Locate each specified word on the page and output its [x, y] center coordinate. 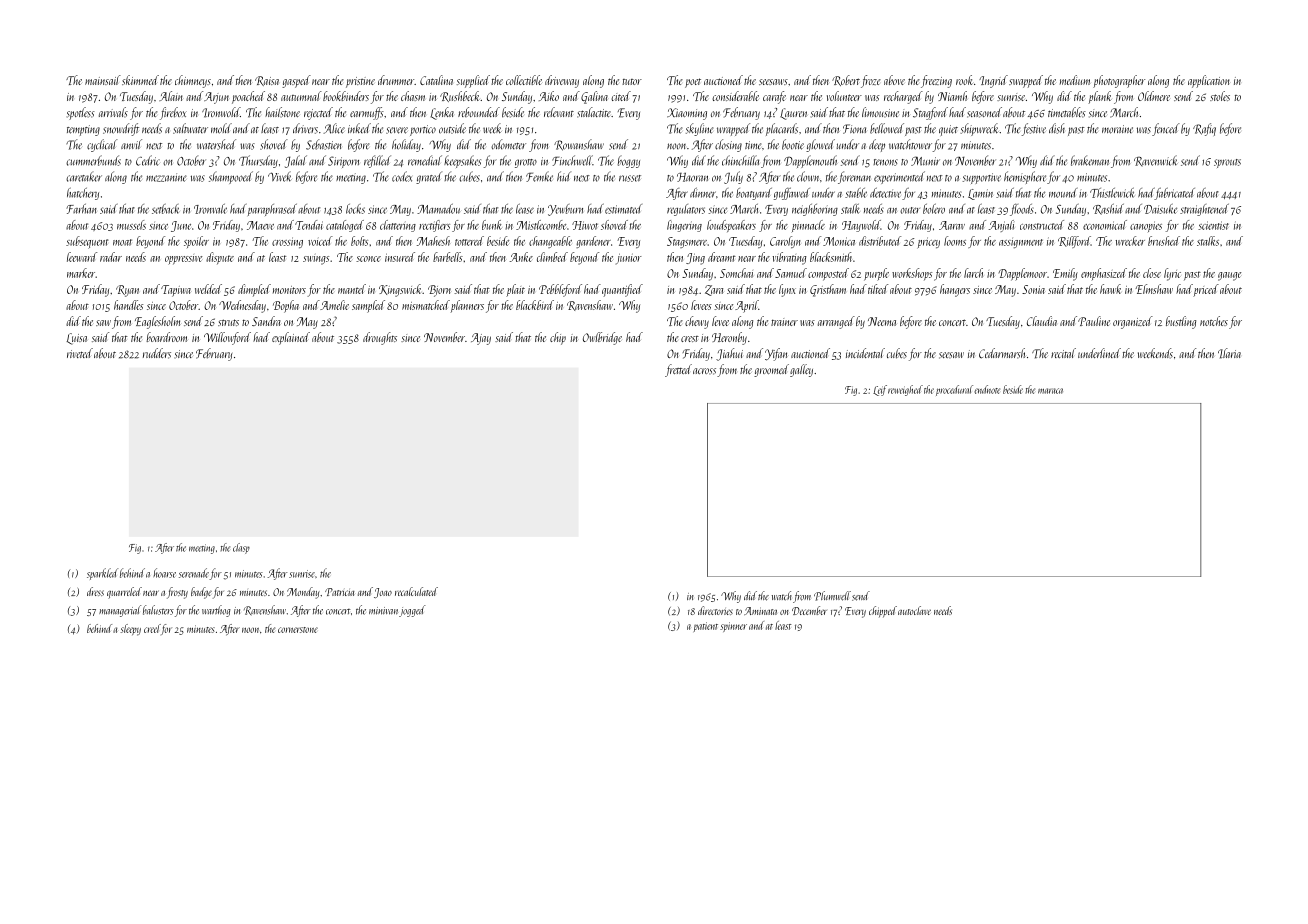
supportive [981, 178]
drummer [396, 80]
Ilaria [1229, 353]
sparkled [102, 574]
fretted [678, 370]
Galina [594, 97]
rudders [157, 353]
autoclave [914, 610]
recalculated [416, 591]
